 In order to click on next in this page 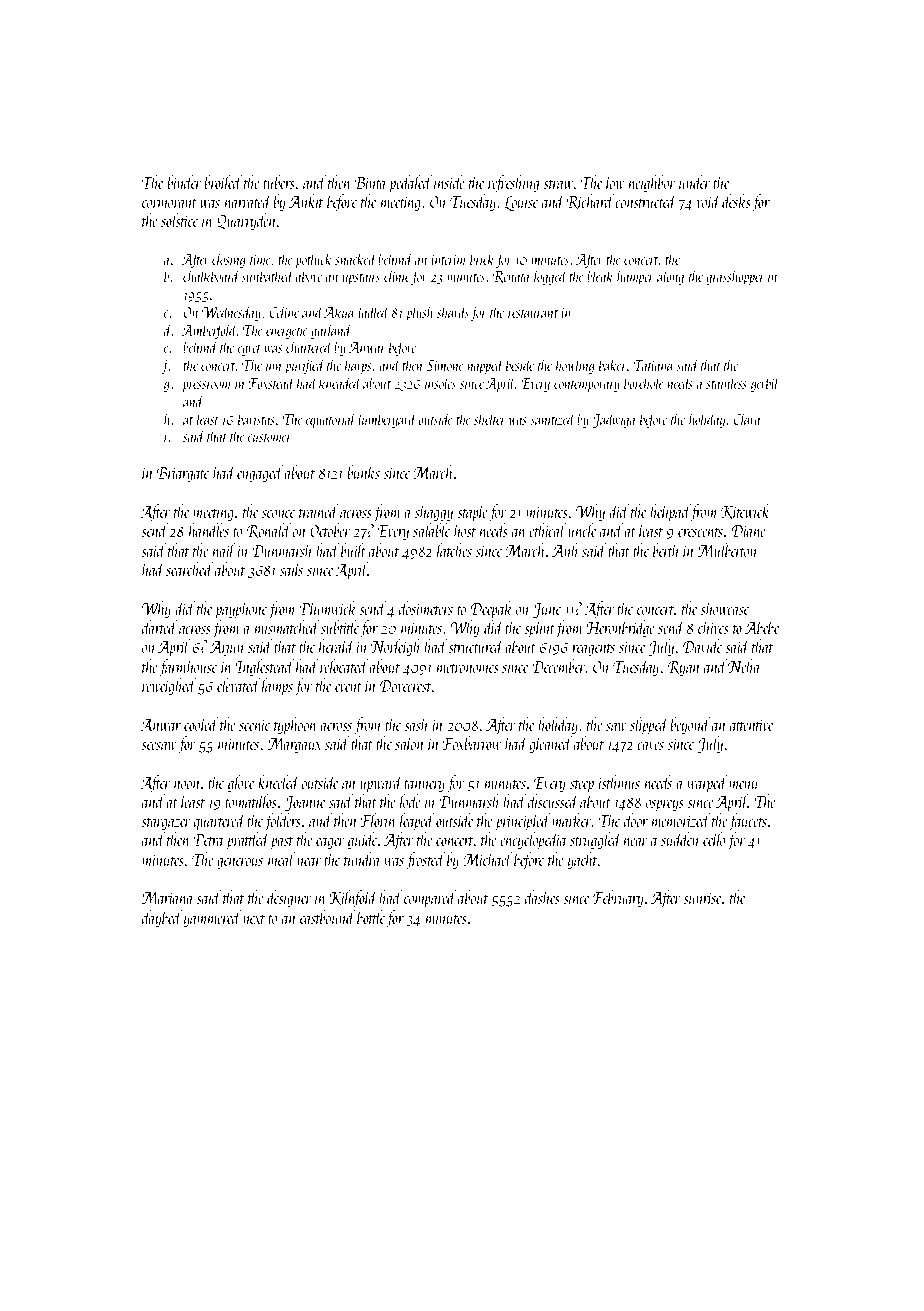, I will do `click(254, 919)`.
